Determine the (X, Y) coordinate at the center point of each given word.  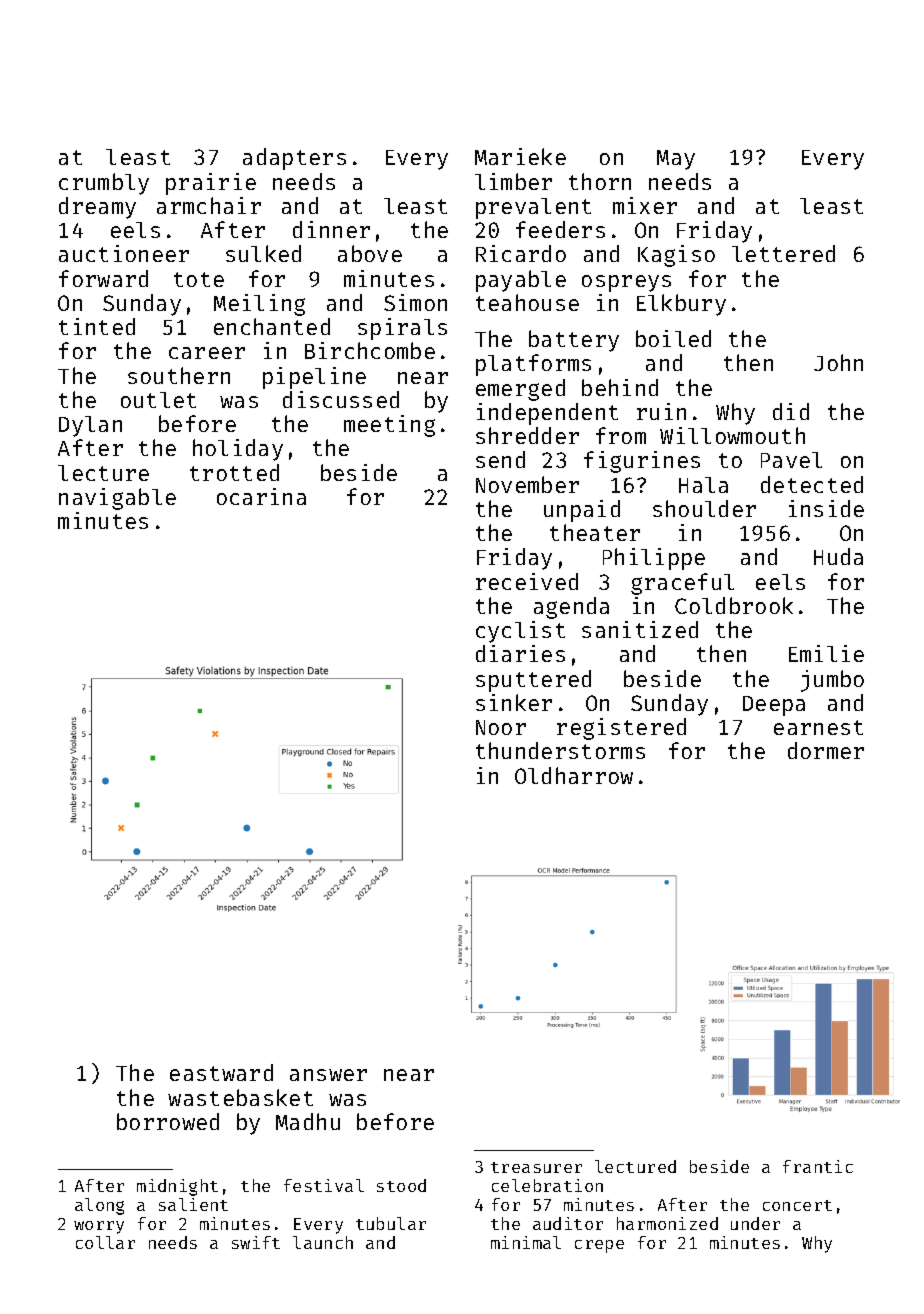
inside (826, 508)
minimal (526, 1242)
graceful (682, 584)
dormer (826, 750)
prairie (211, 184)
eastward (221, 1072)
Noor (501, 727)
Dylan (90, 426)
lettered (783, 253)
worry (99, 1227)
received (527, 581)
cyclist (520, 632)
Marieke (520, 156)
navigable (117, 499)
